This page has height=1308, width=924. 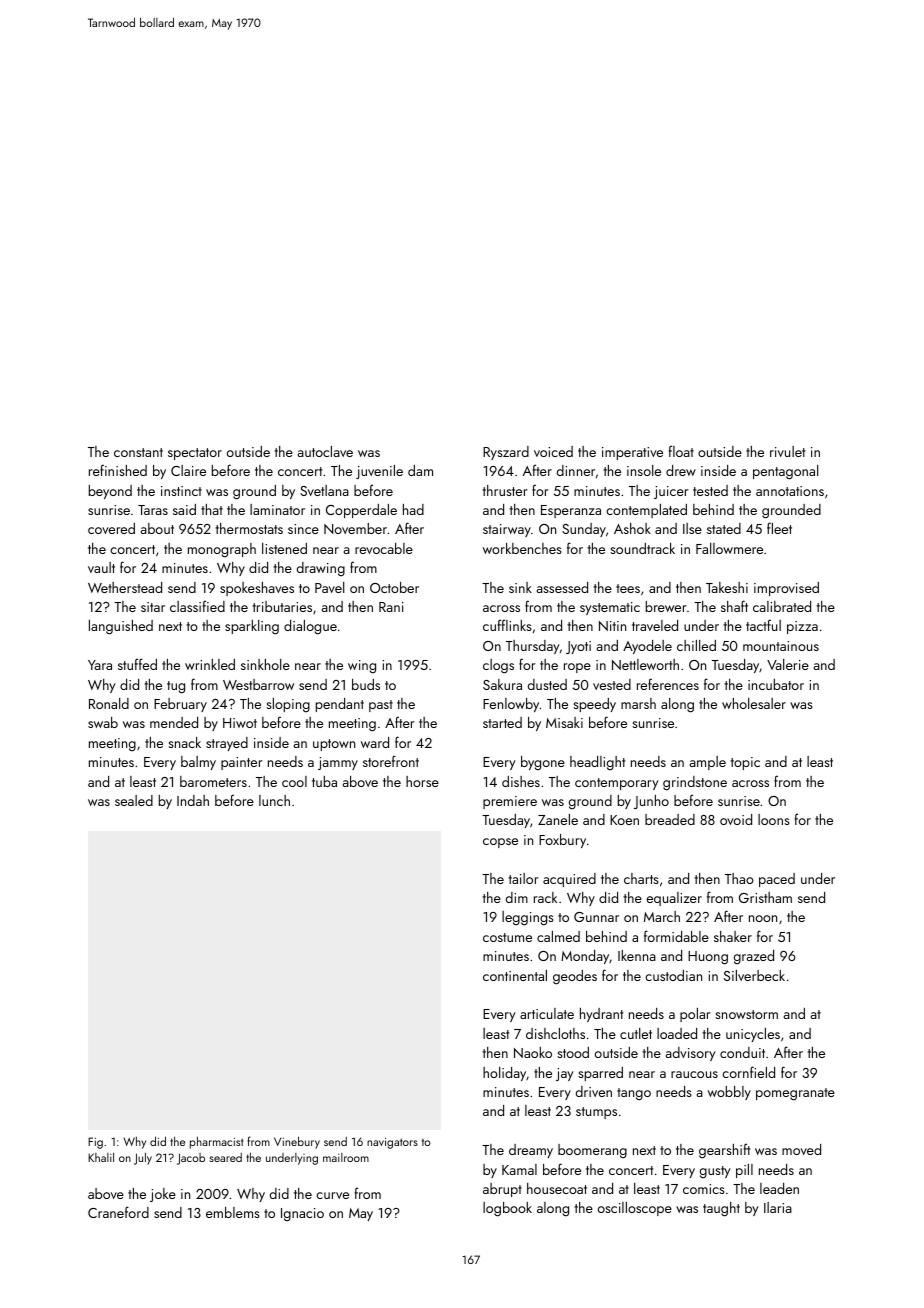 What do you see at coordinates (641, 878) in the page?
I see `charts` at bounding box center [641, 878].
